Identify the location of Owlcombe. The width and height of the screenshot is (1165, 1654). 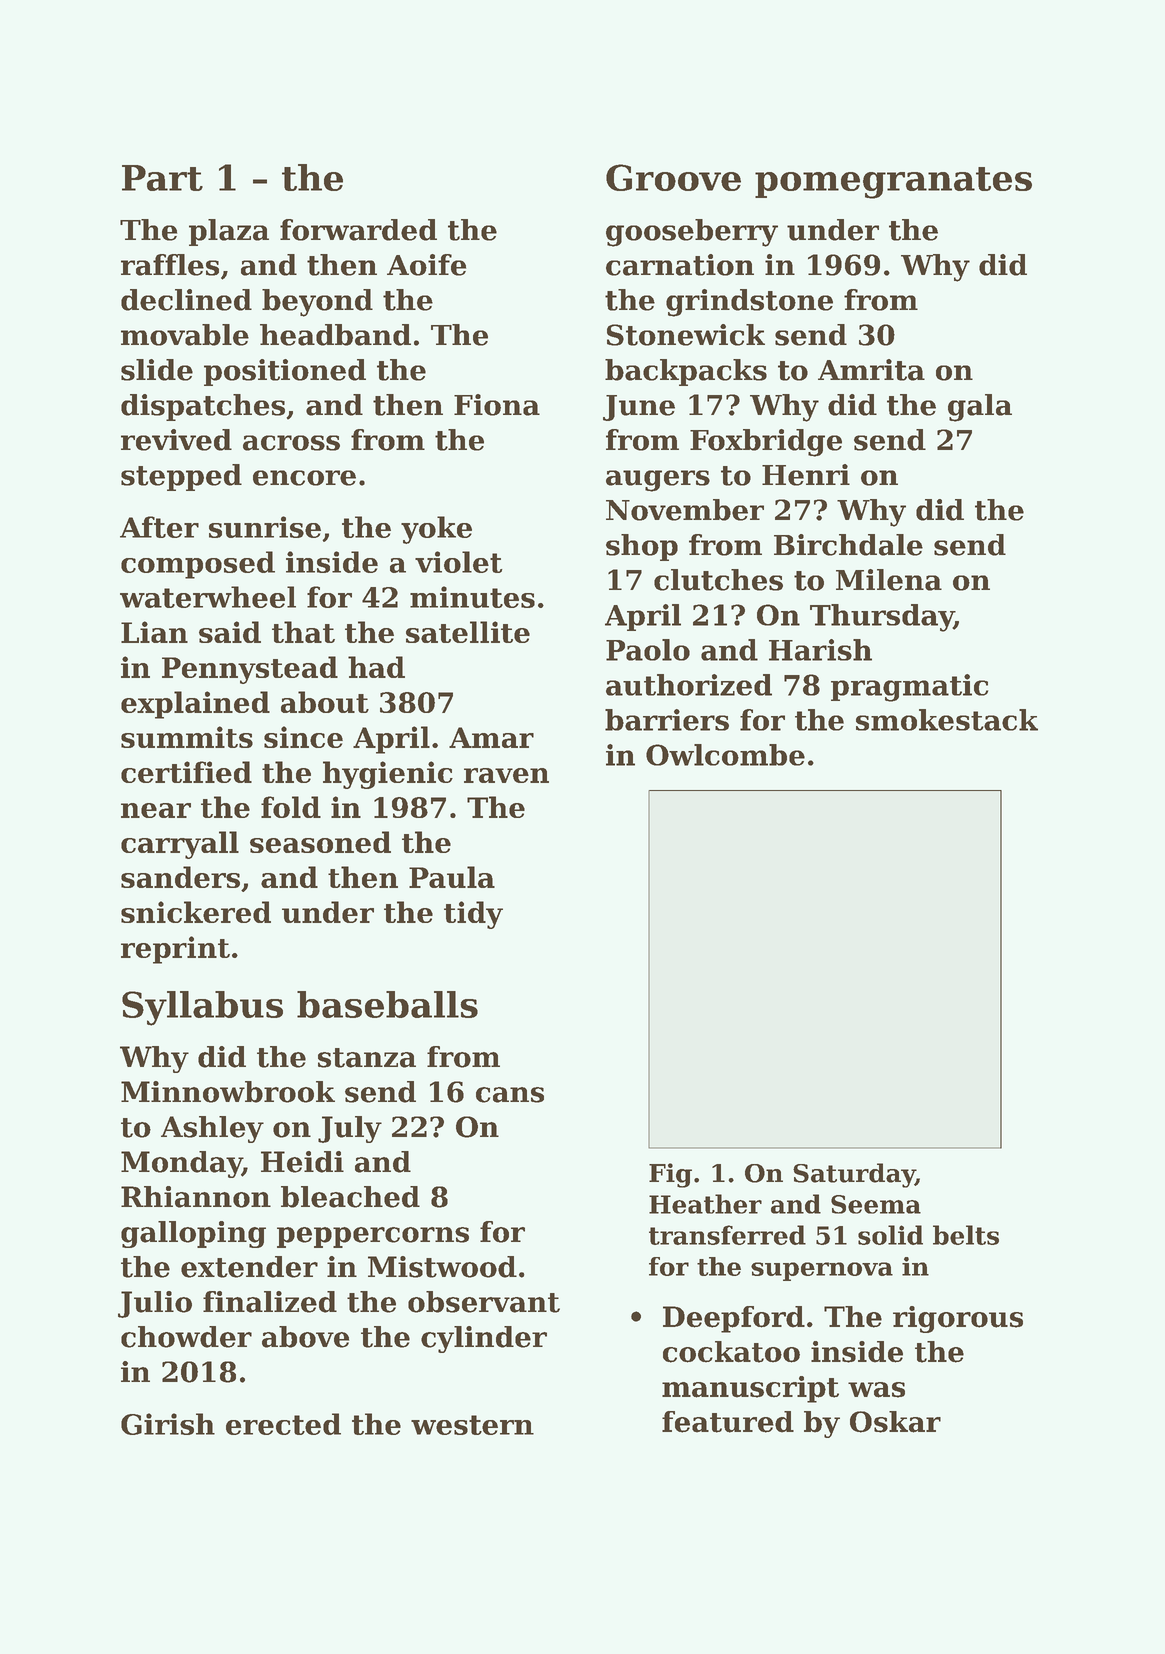
(725, 755).
